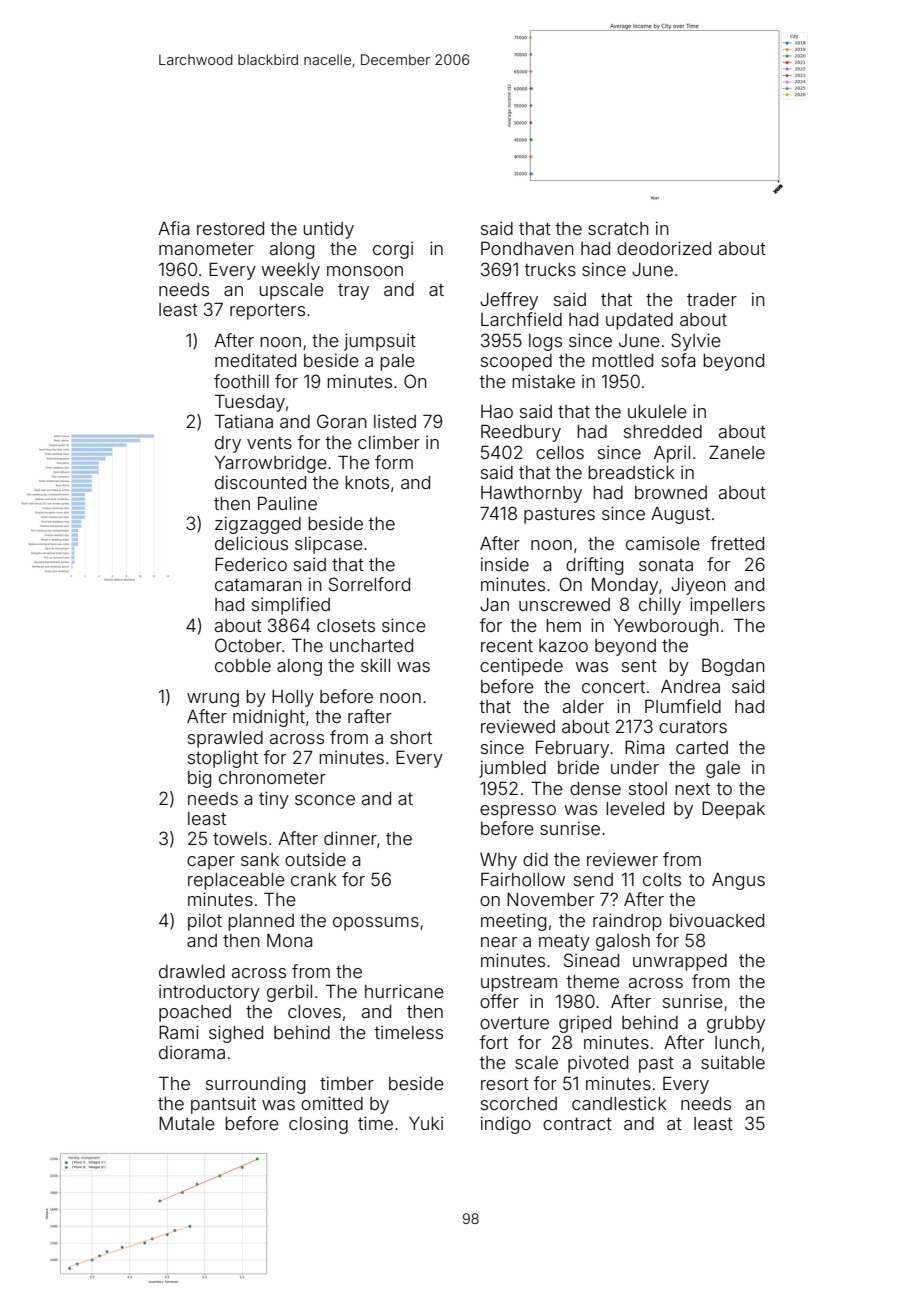 Image resolution: width=924 pixels, height=1311 pixels. I want to click on sonata, so click(666, 565).
